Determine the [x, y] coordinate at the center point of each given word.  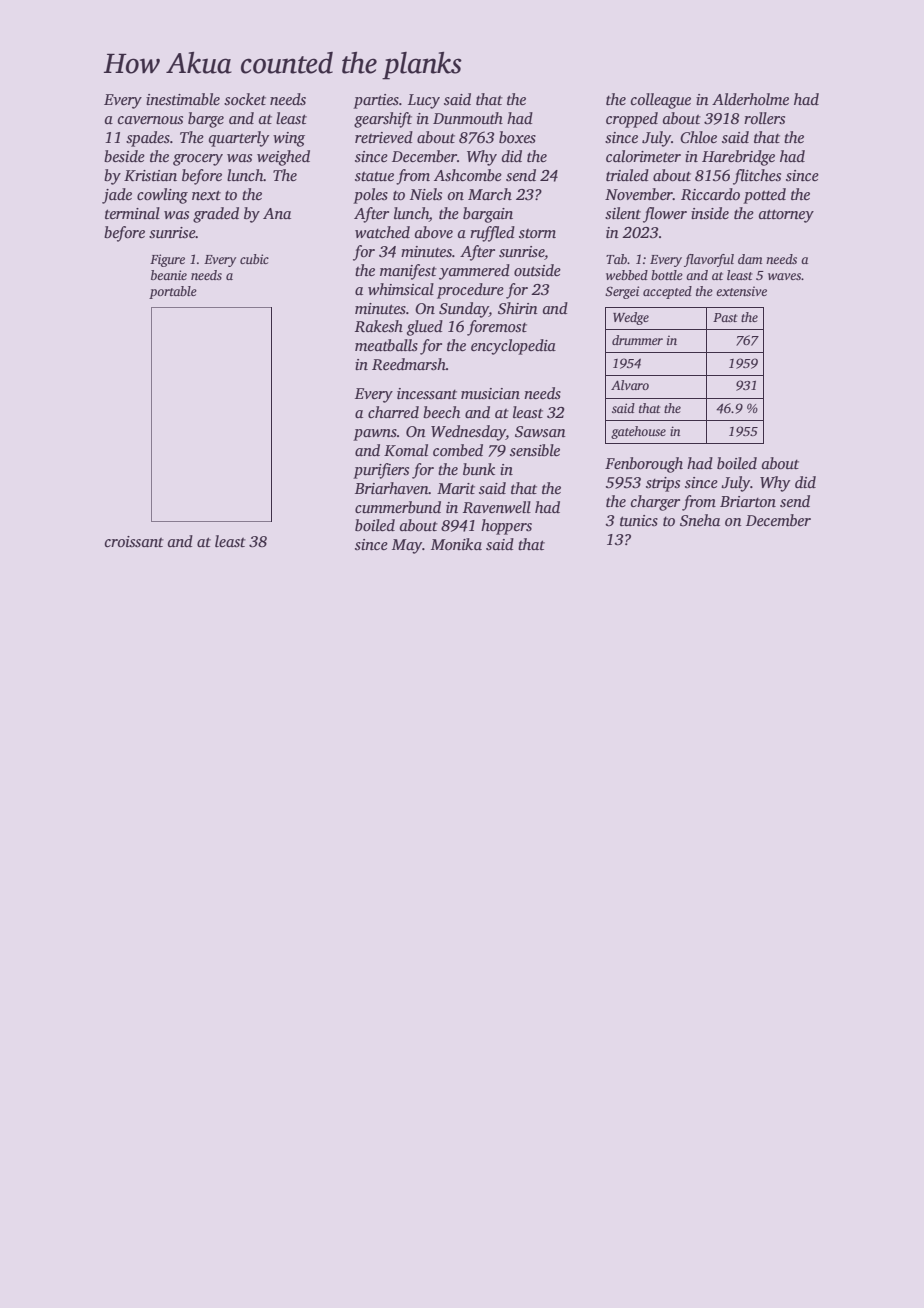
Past [725, 317]
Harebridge [738, 158]
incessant [427, 394]
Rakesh [379, 326]
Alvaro [630, 385]
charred [393, 412]
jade [117, 196]
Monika [456, 544]
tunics [639, 520]
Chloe [698, 137]
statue [374, 176]
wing [289, 139]
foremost [497, 328]
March [490, 194]
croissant [134, 542]
